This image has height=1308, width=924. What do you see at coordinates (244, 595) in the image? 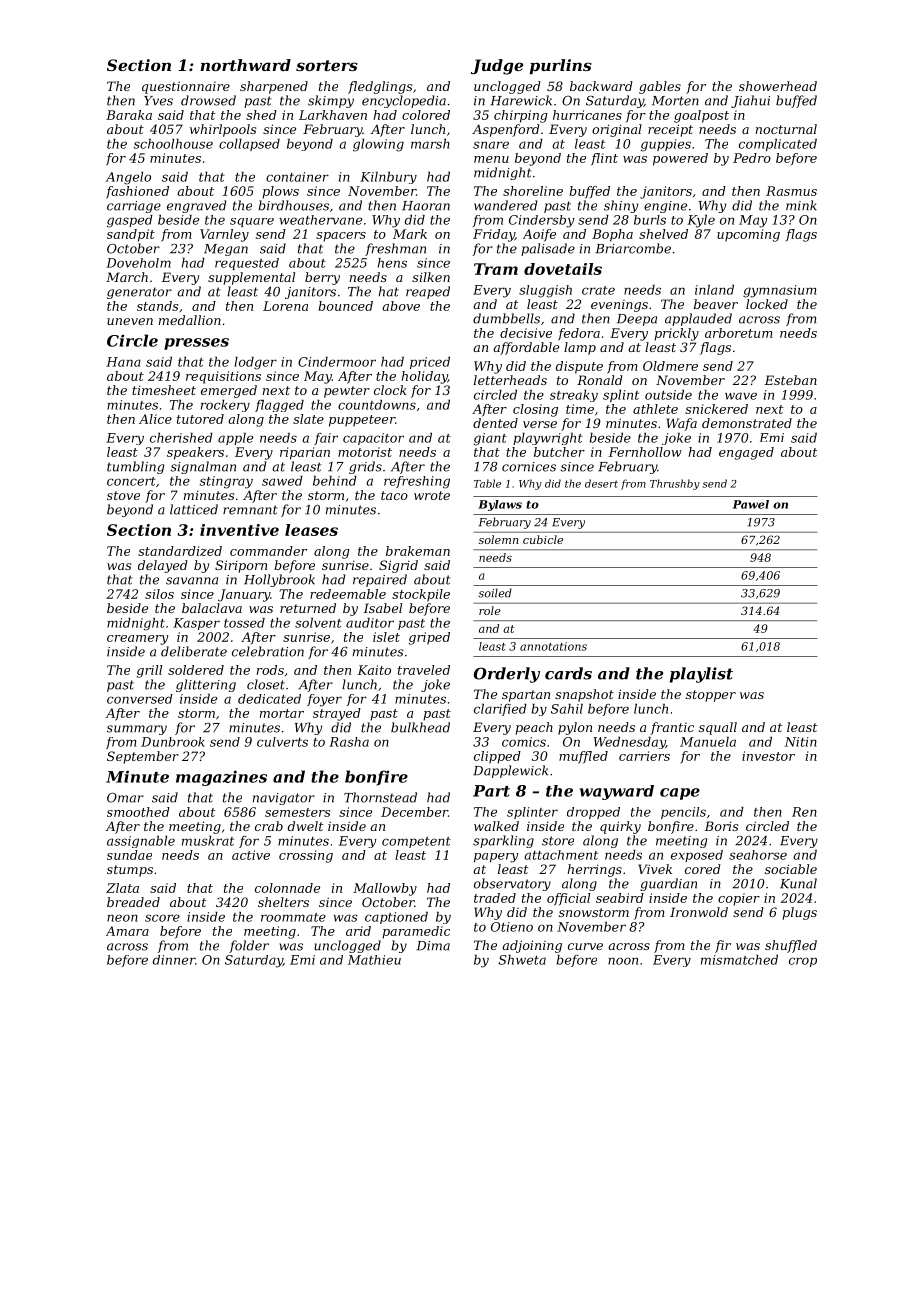
I see `January` at bounding box center [244, 595].
